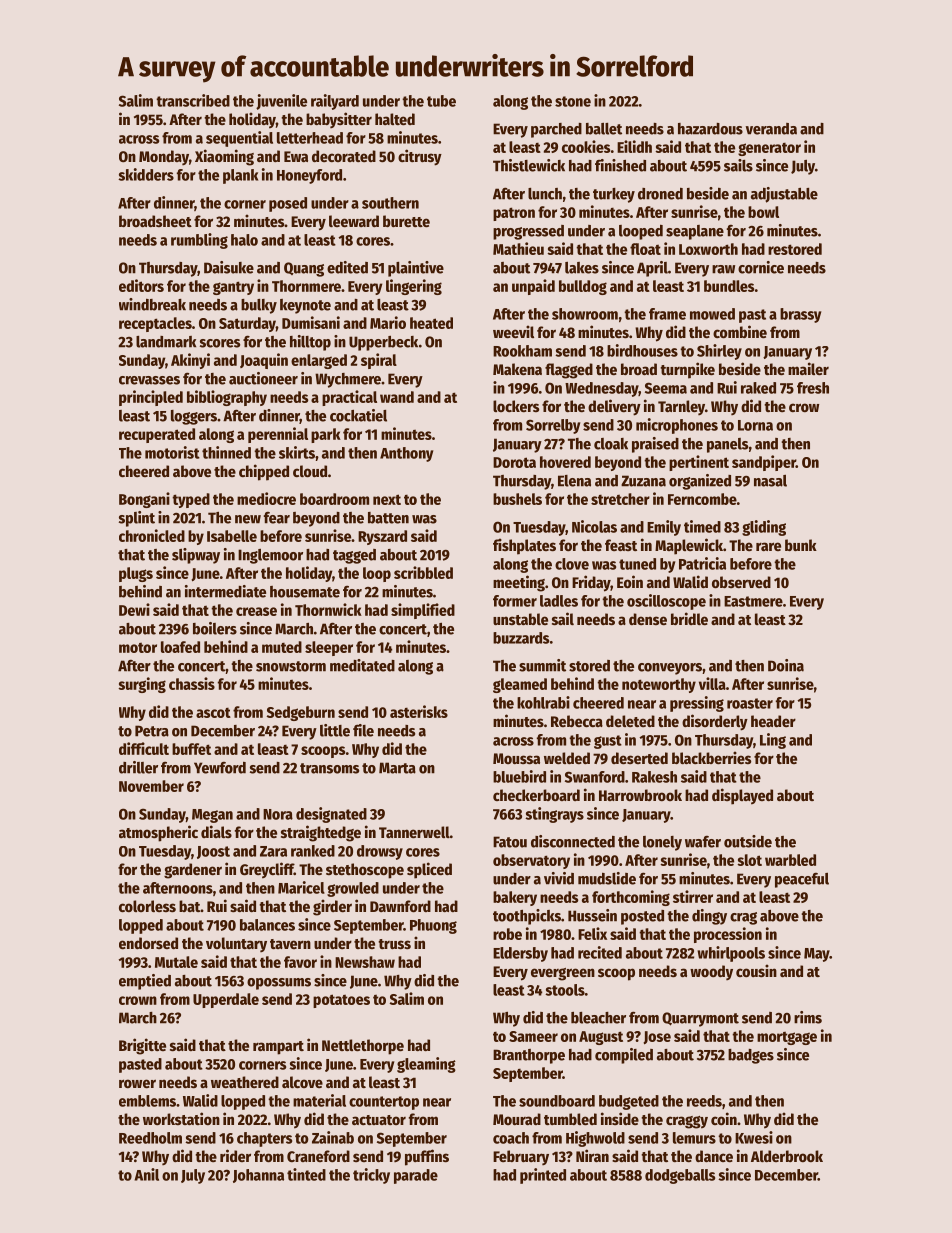 The image size is (952, 1233). Describe the element at coordinates (142, 1046) in the screenshot. I see `Brigitte` at that location.
